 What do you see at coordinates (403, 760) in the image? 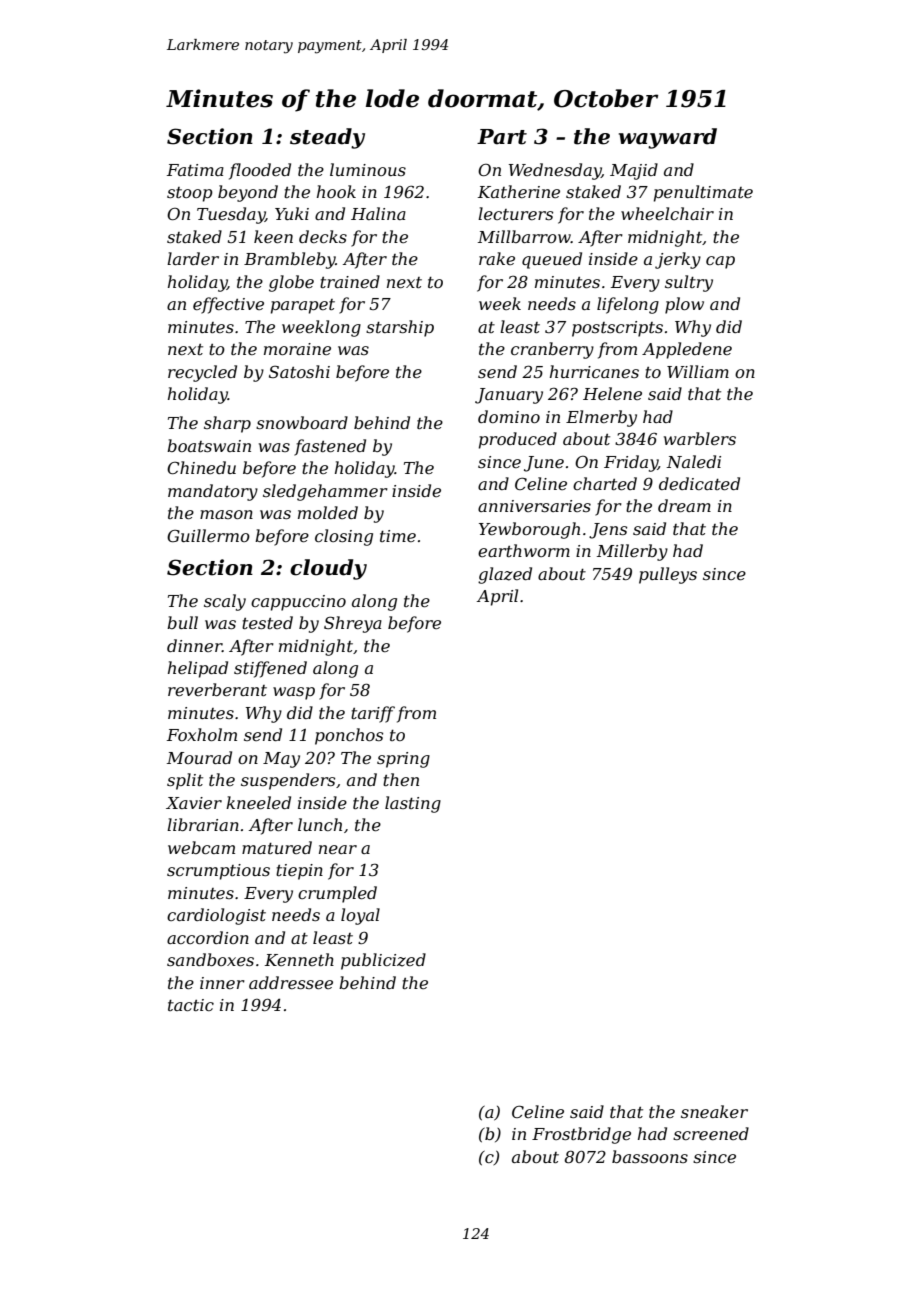
I see `spring` at bounding box center [403, 760].
